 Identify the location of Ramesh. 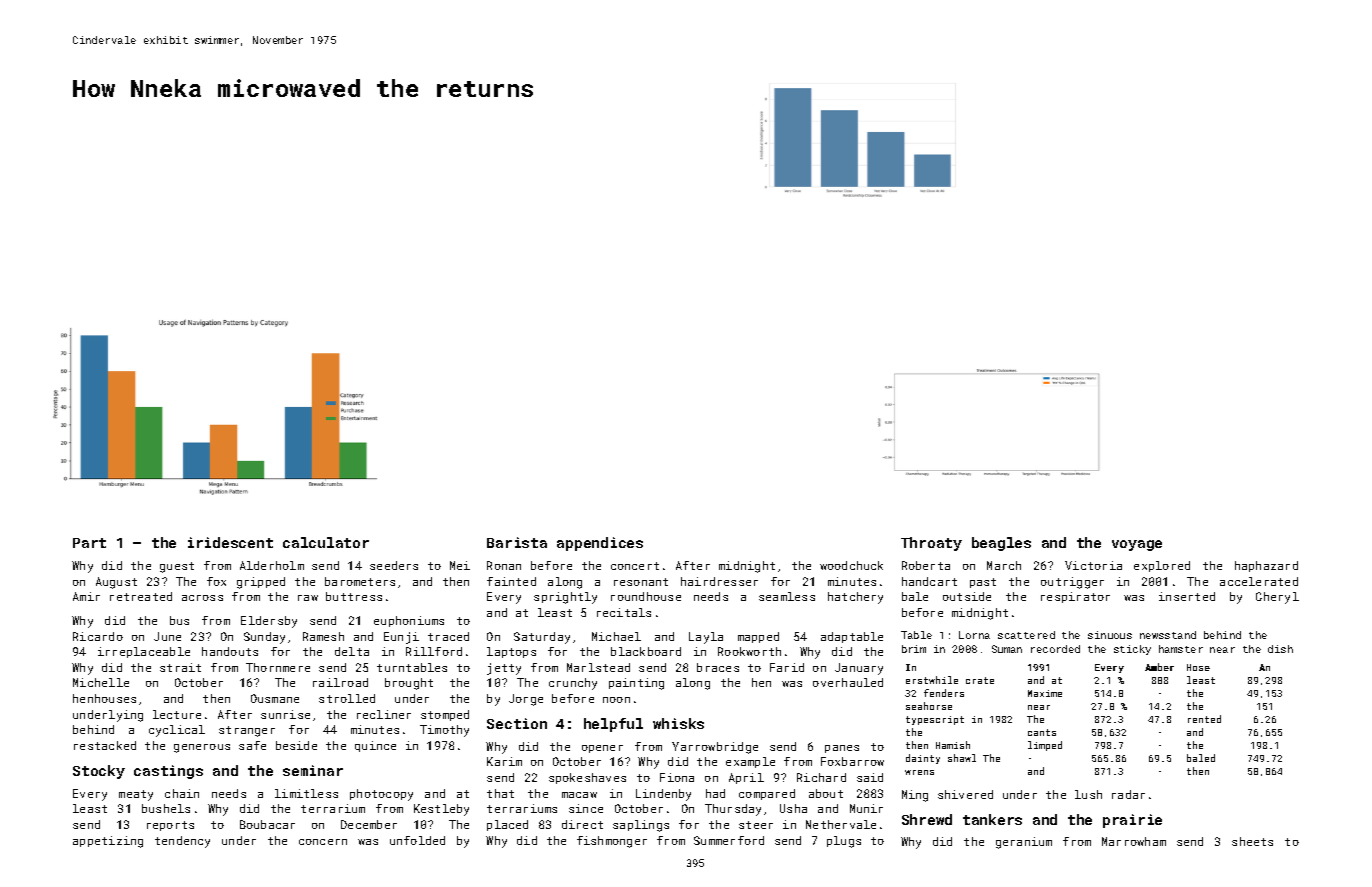
(323, 636).
